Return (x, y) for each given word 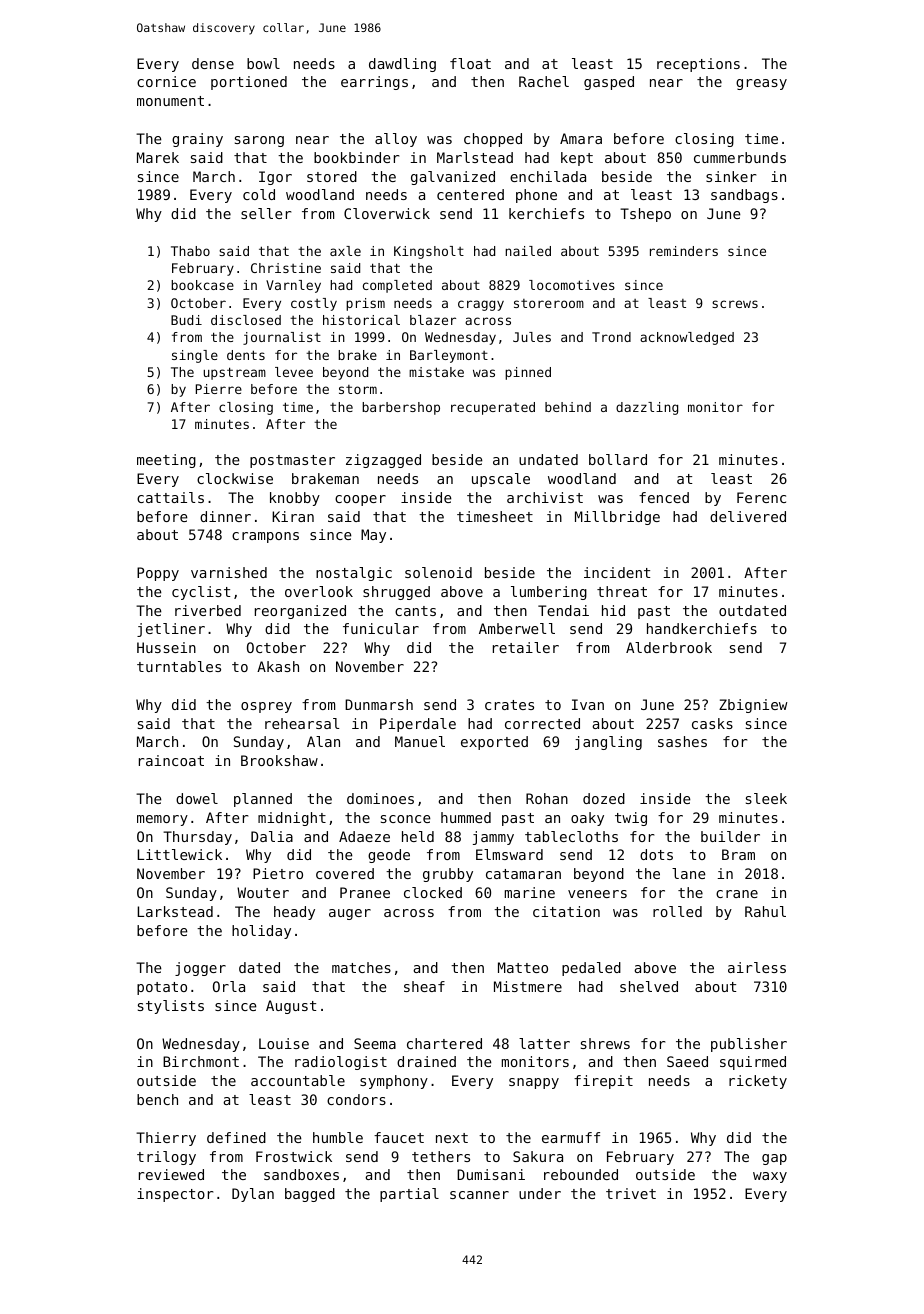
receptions (698, 65)
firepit (603, 1082)
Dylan (253, 1195)
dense (213, 63)
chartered (444, 1043)
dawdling (402, 65)
